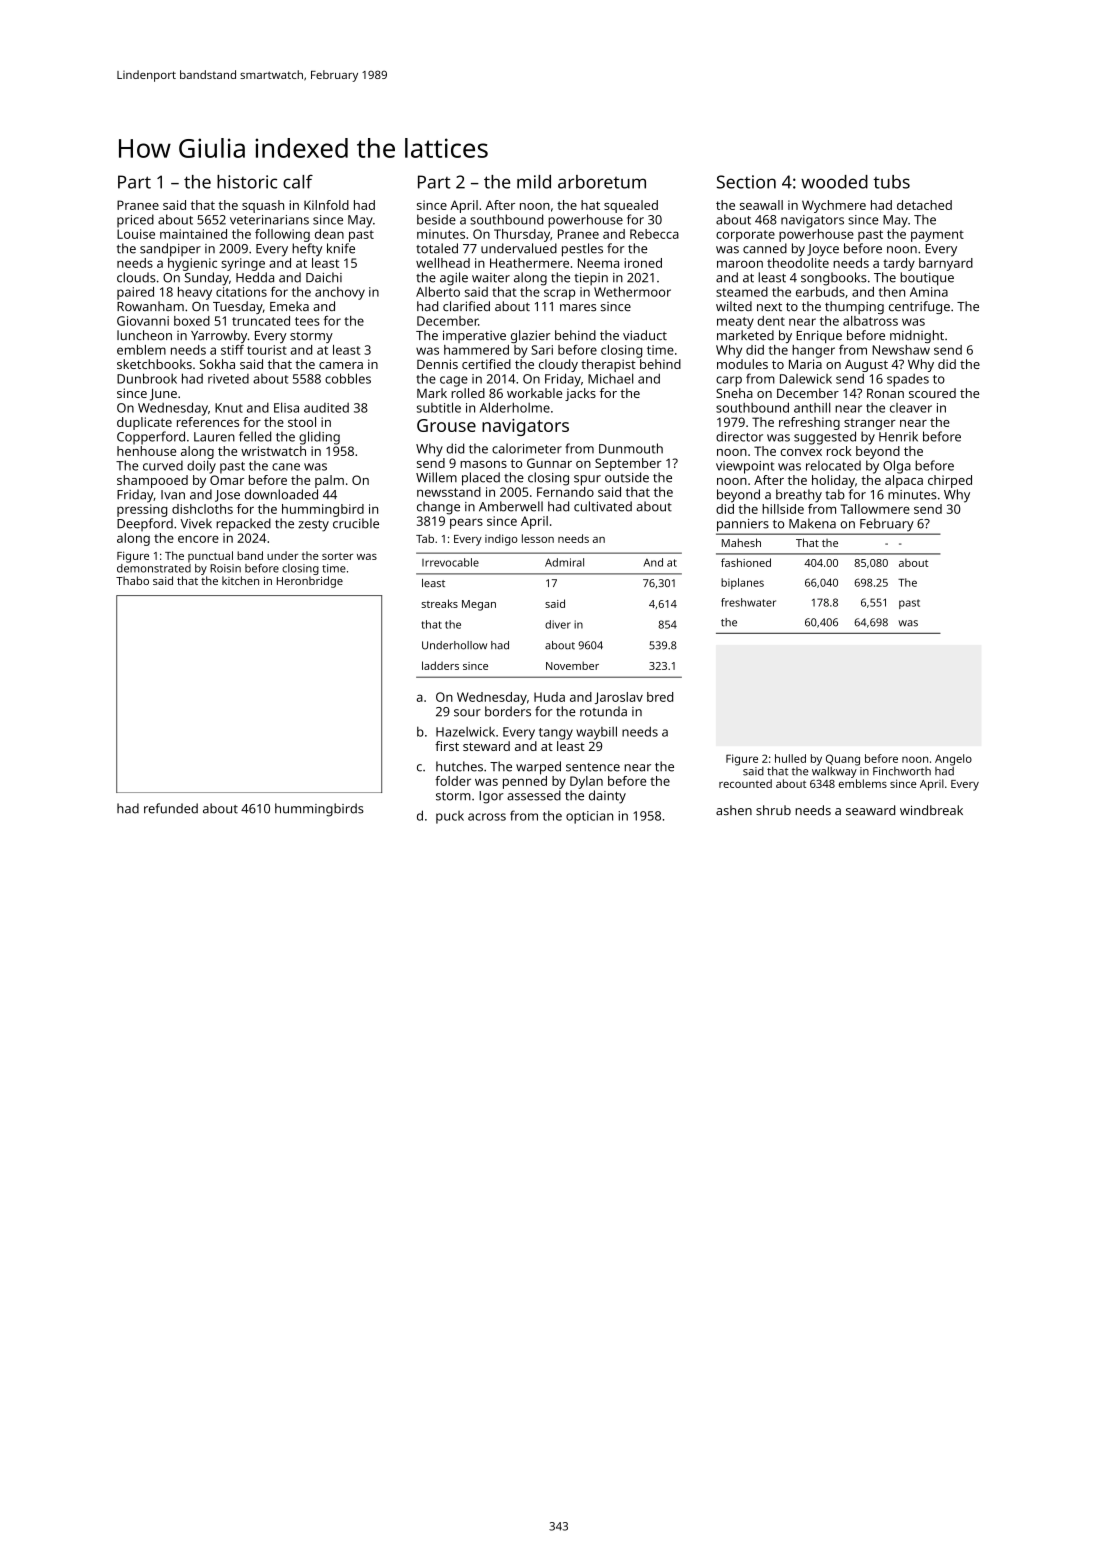 This screenshot has width=1098, height=1554. Describe the element at coordinates (746, 562) in the screenshot. I see `fashioned` at that location.
